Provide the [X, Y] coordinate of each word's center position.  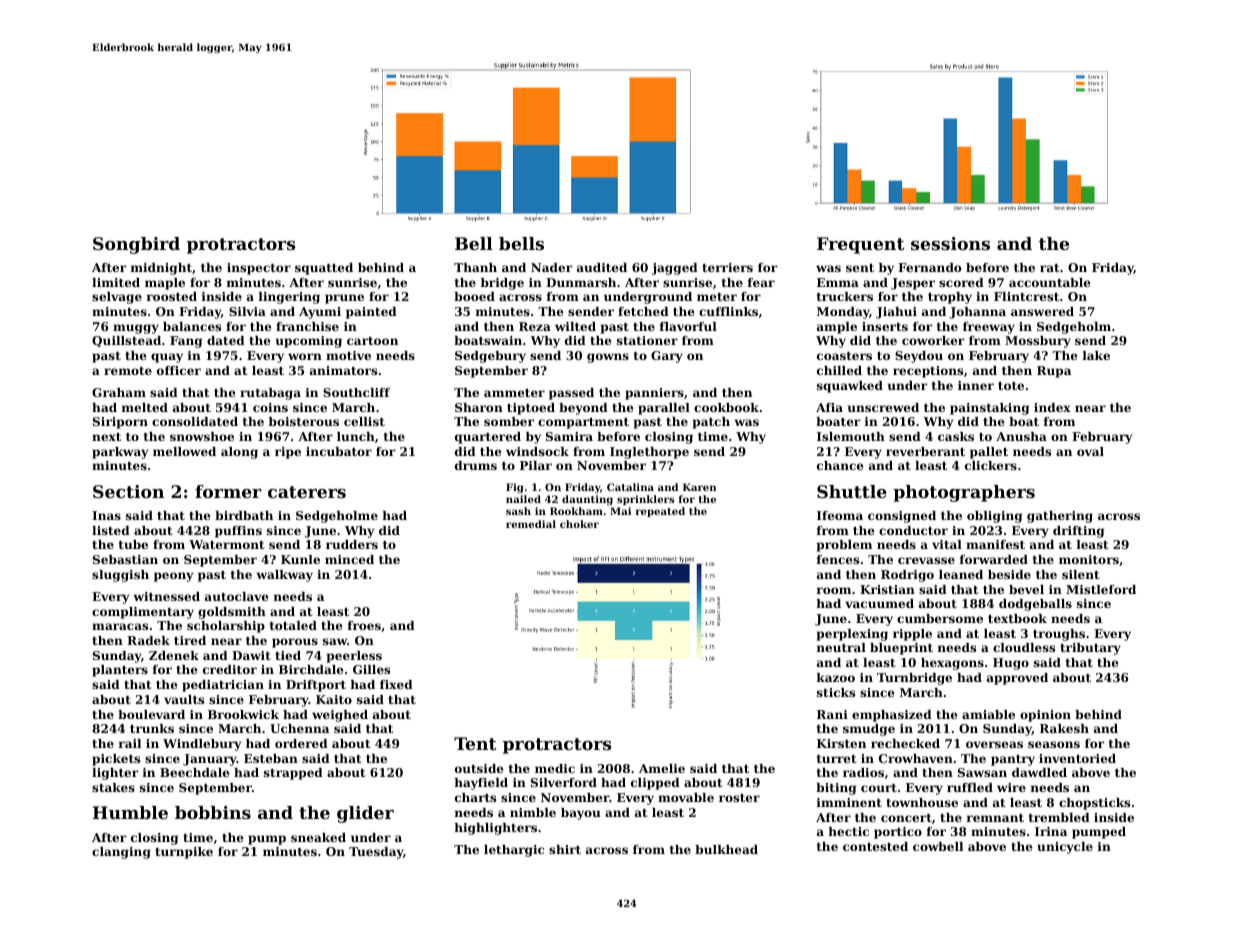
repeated [660, 512]
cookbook [726, 407]
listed [111, 530]
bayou [581, 814]
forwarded [994, 559]
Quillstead [126, 341]
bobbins [213, 812]
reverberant [925, 451]
